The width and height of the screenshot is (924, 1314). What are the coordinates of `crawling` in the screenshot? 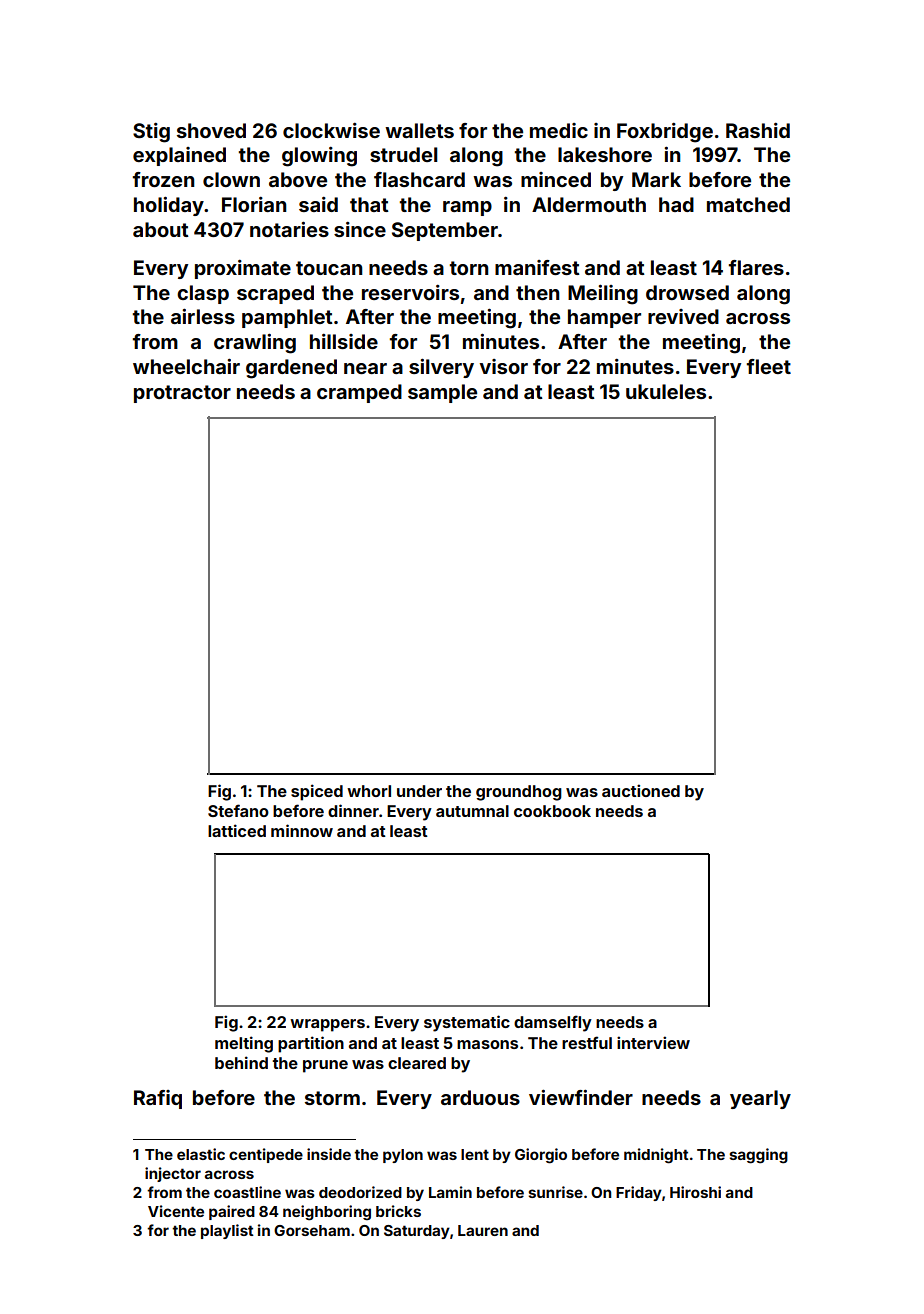 It's located at (255, 344).
